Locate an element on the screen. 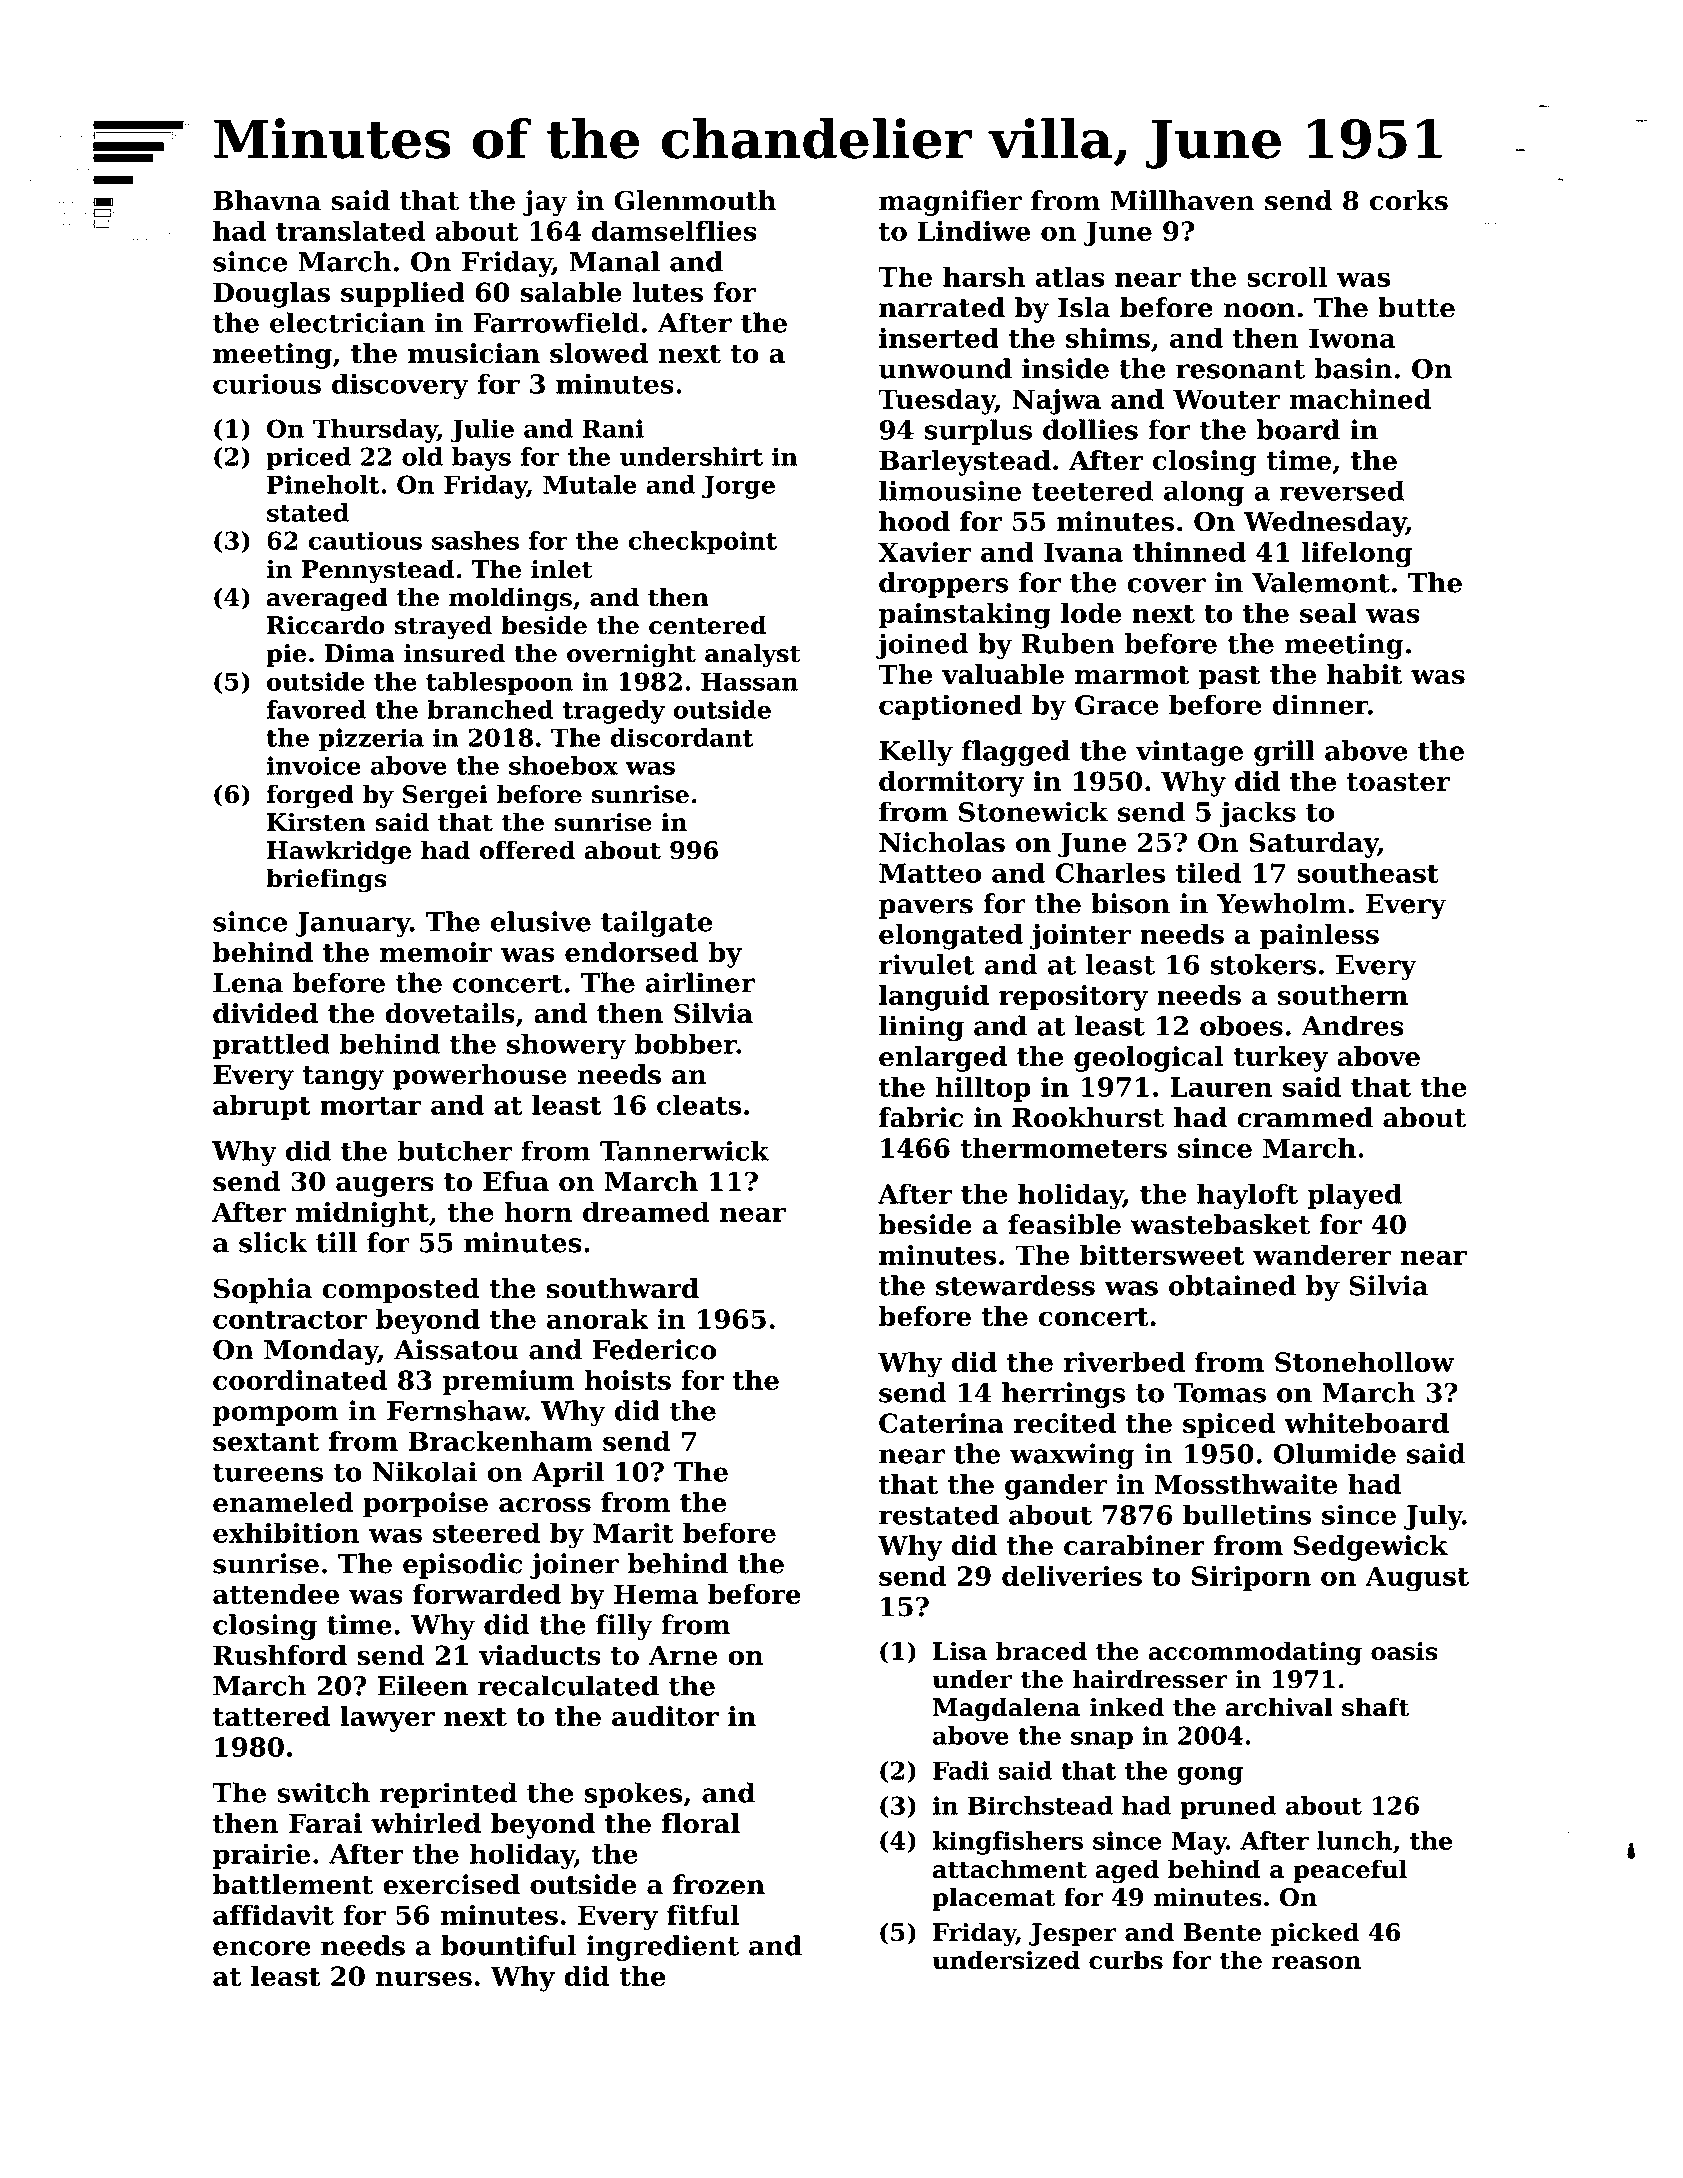 The image size is (1683, 2178). marmot is located at coordinates (1132, 675).
